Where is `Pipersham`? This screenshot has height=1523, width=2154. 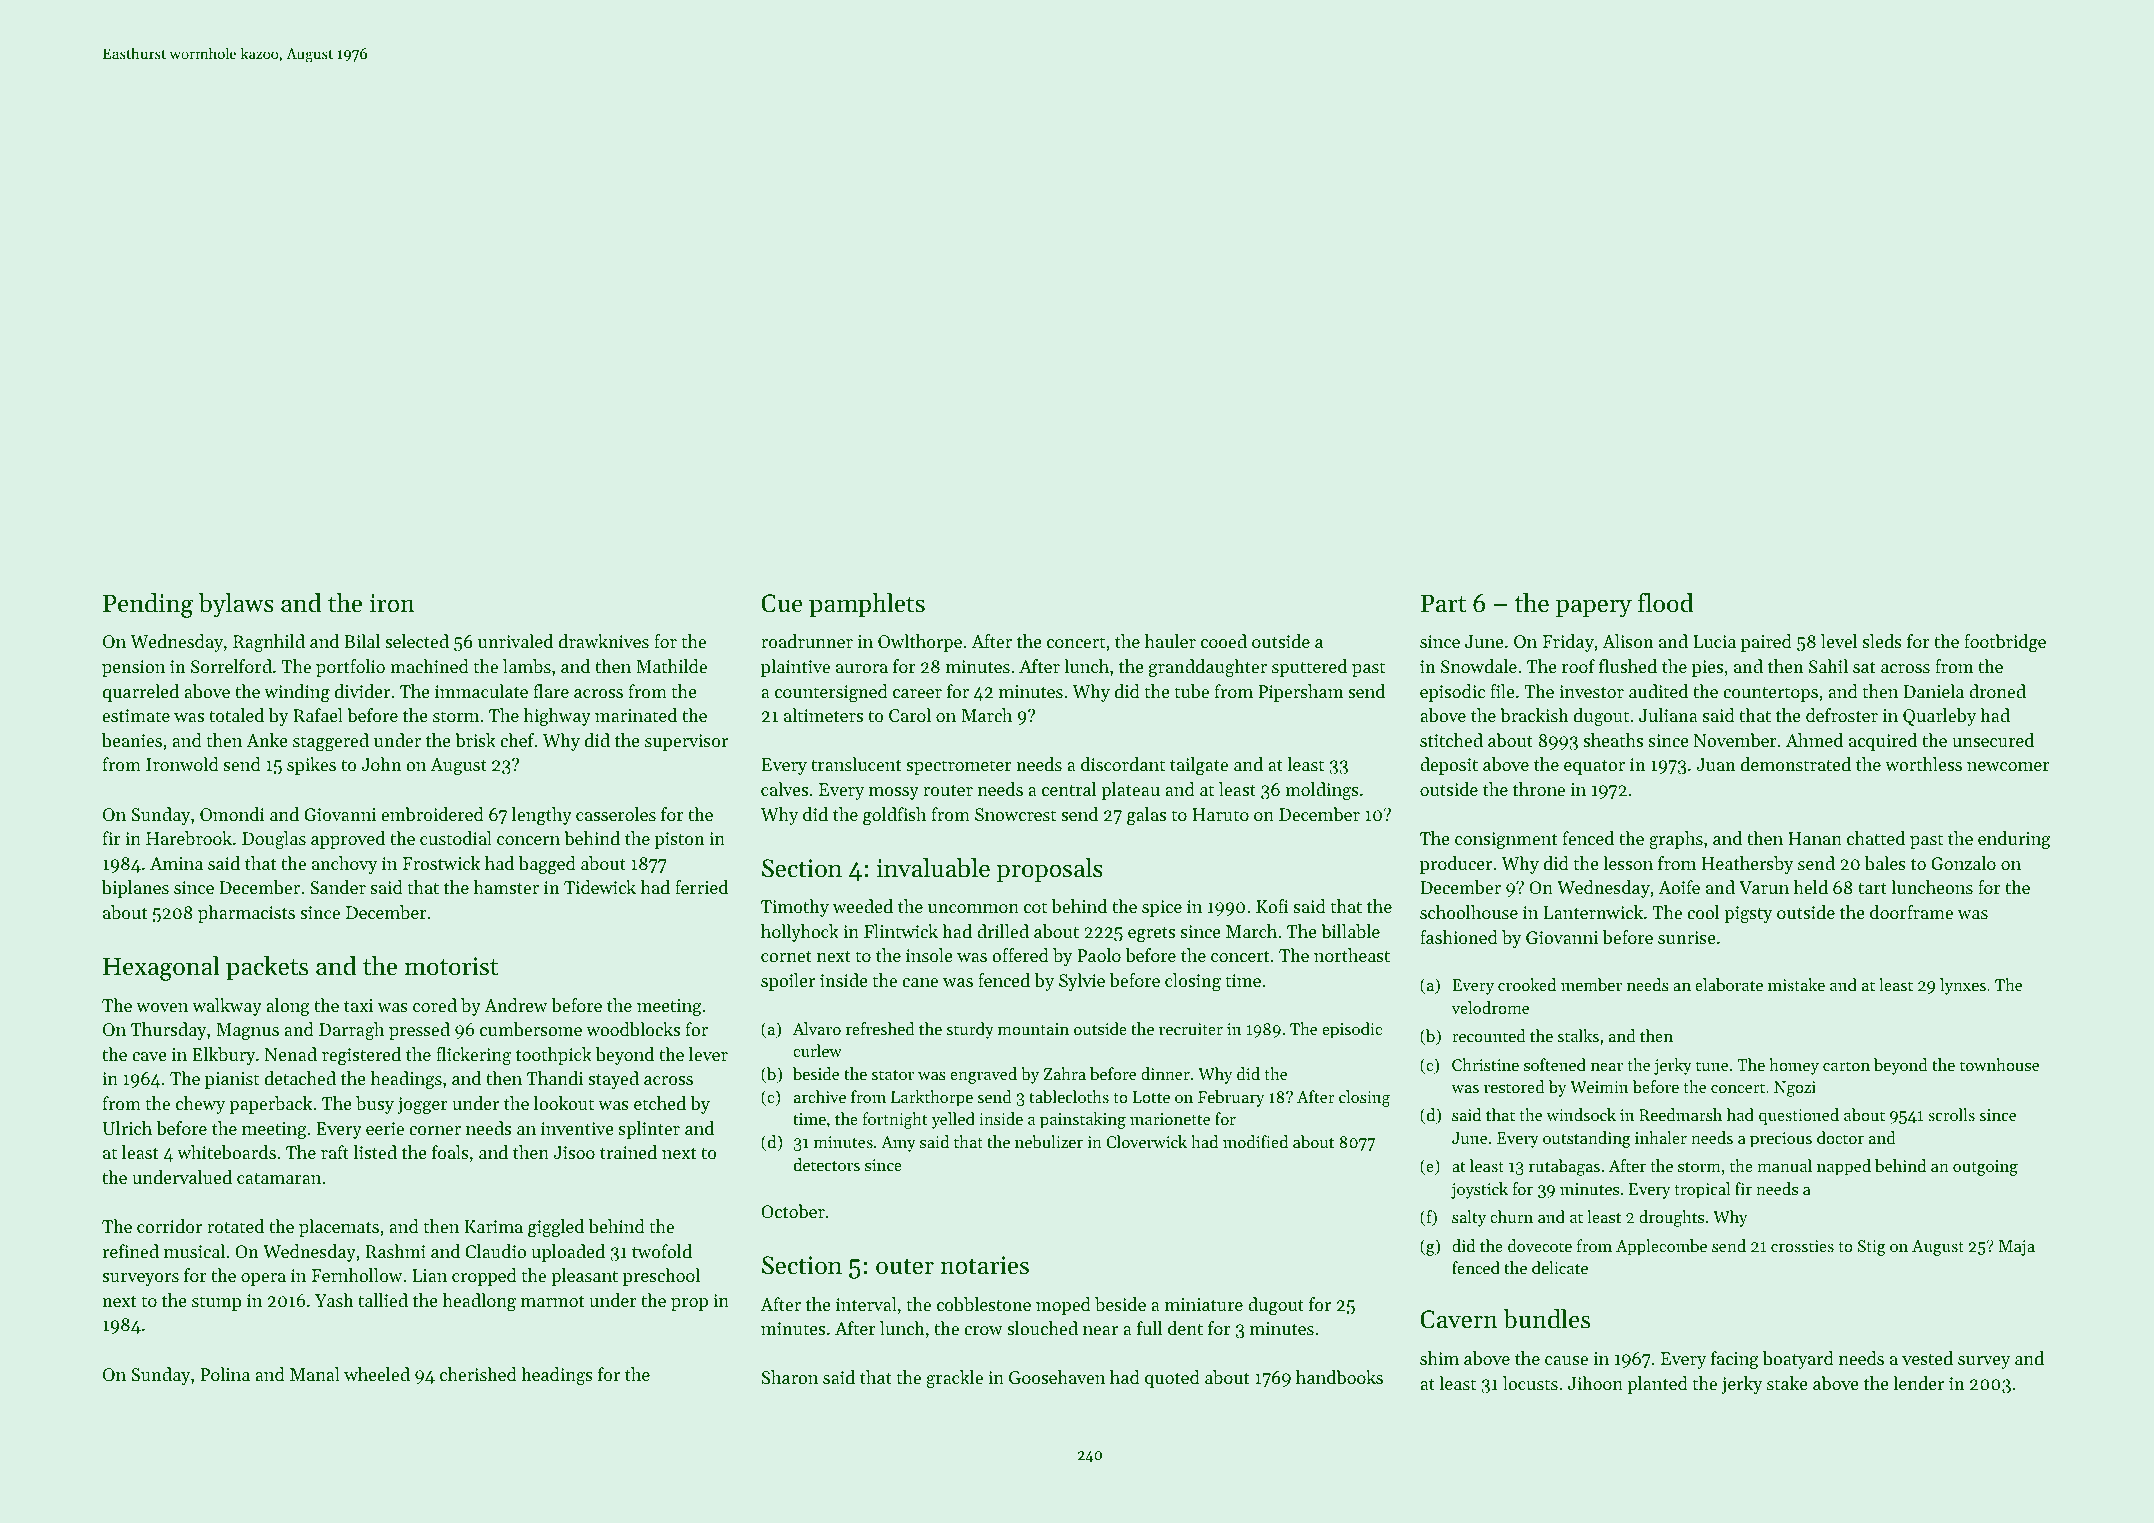 Pipersham is located at coordinates (1301, 693).
